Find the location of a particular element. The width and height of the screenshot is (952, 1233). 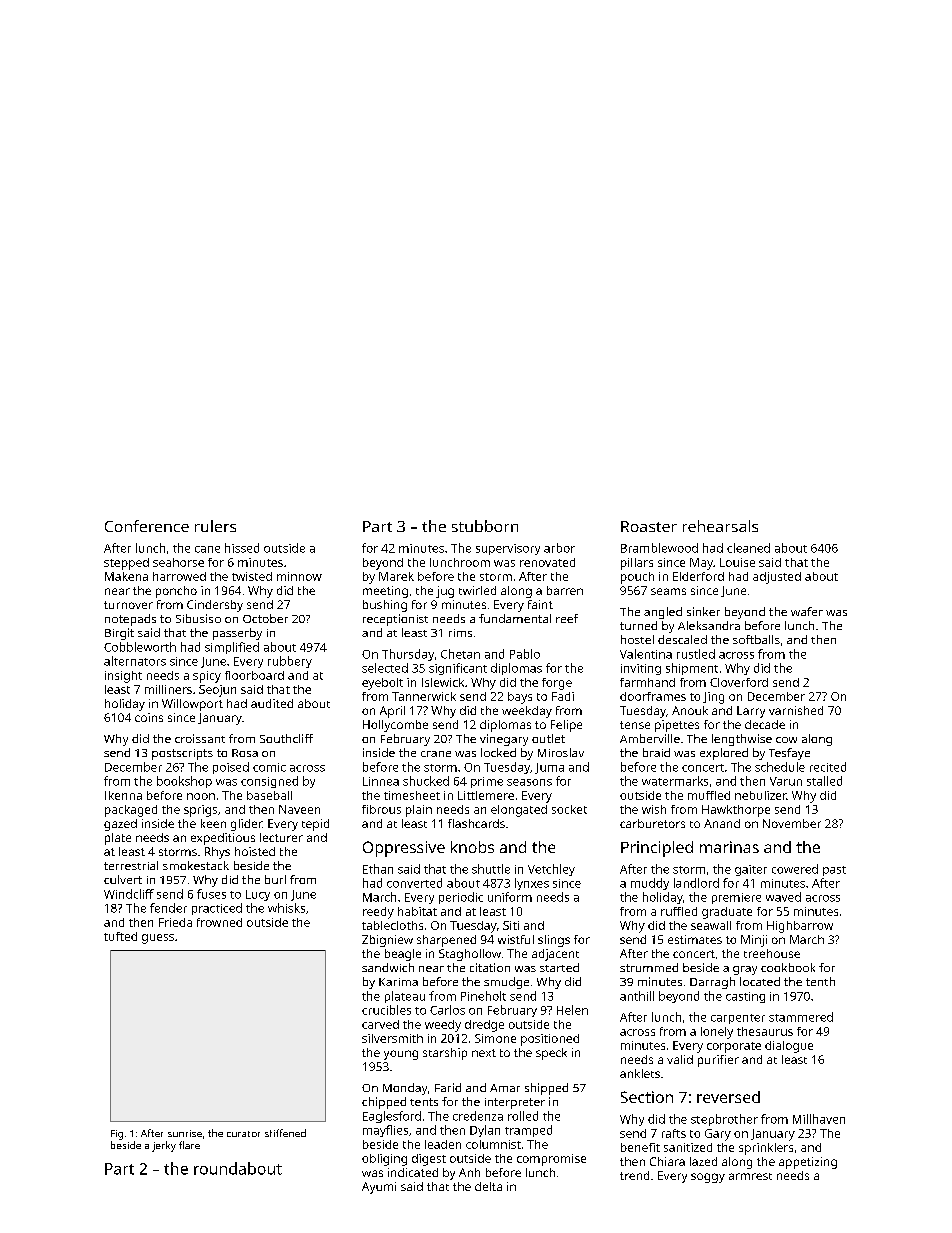

Felipe is located at coordinates (566, 726).
